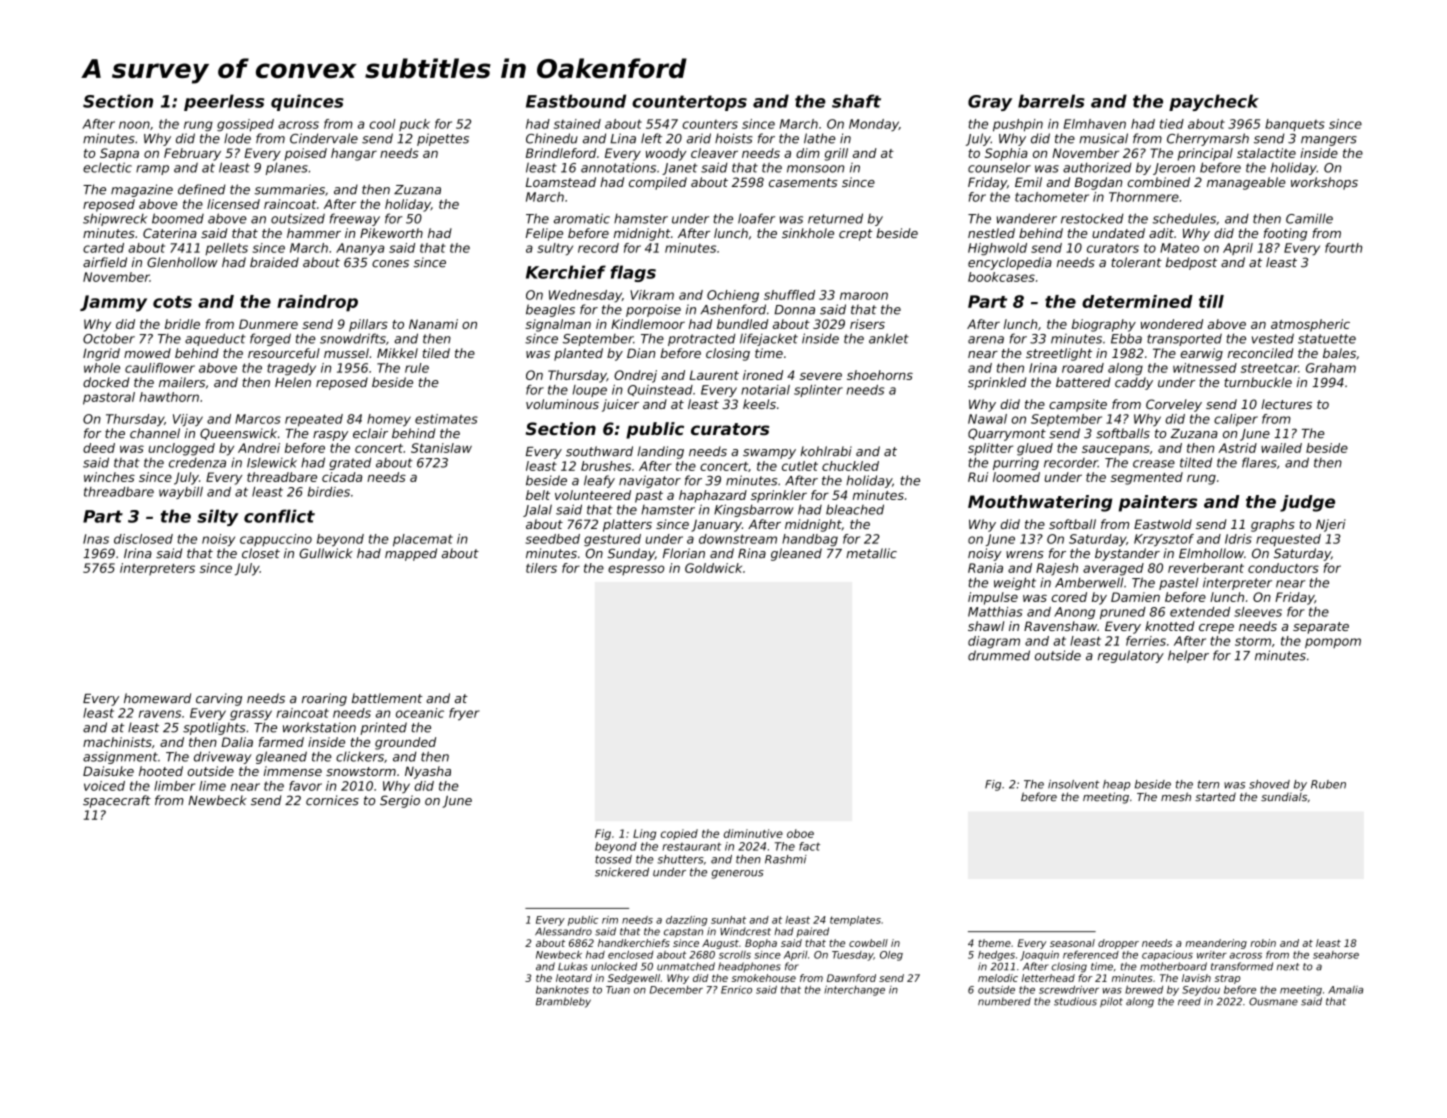 The width and height of the screenshot is (1447, 1118). I want to click on pilot, so click(1111, 1002).
